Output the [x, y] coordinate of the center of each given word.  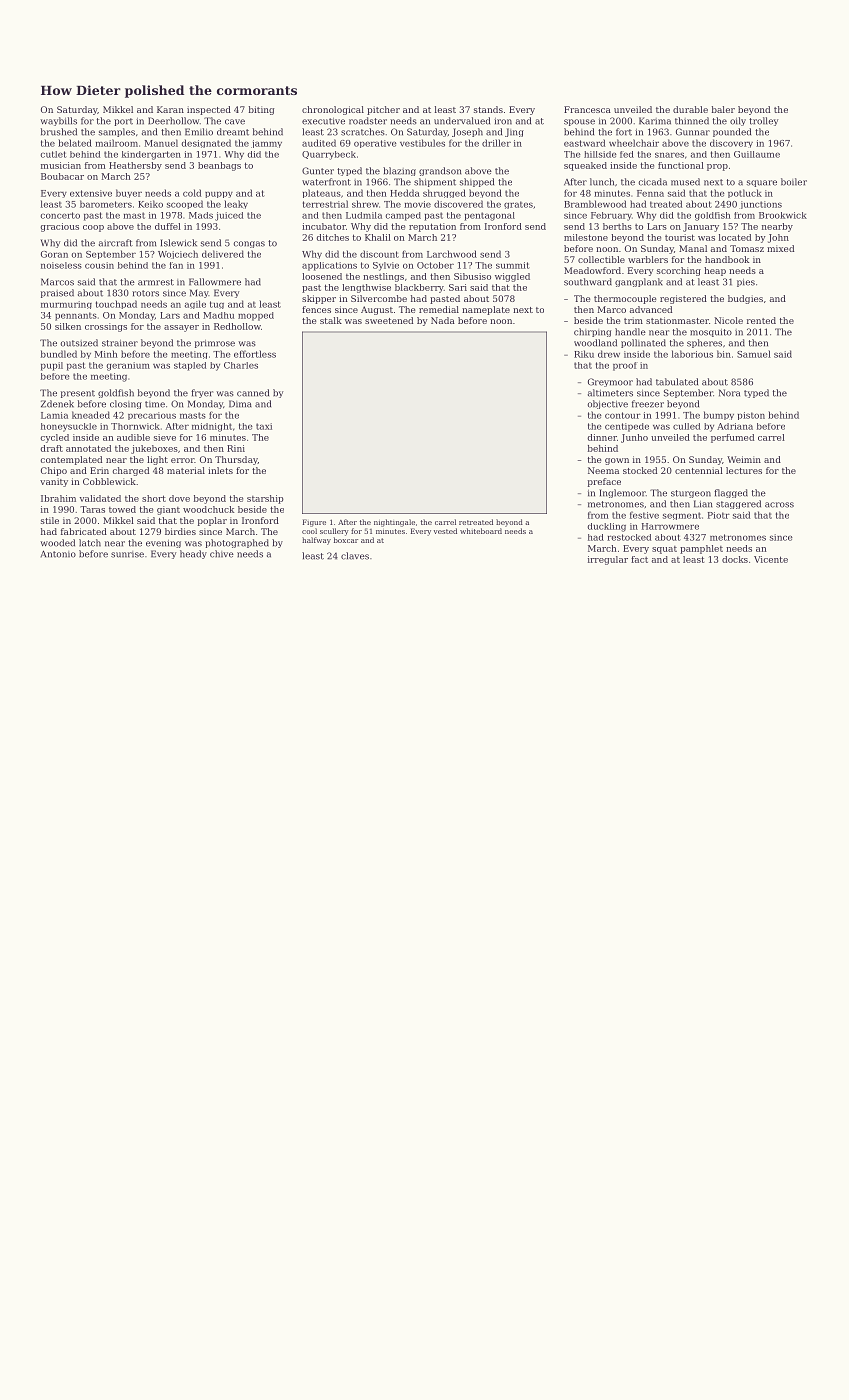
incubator [324, 226]
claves [355, 556]
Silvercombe [379, 298]
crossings [106, 327]
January [701, 227]
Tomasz [747, 248]
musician [61, 165]
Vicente [771, 559]
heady [193, 554]
